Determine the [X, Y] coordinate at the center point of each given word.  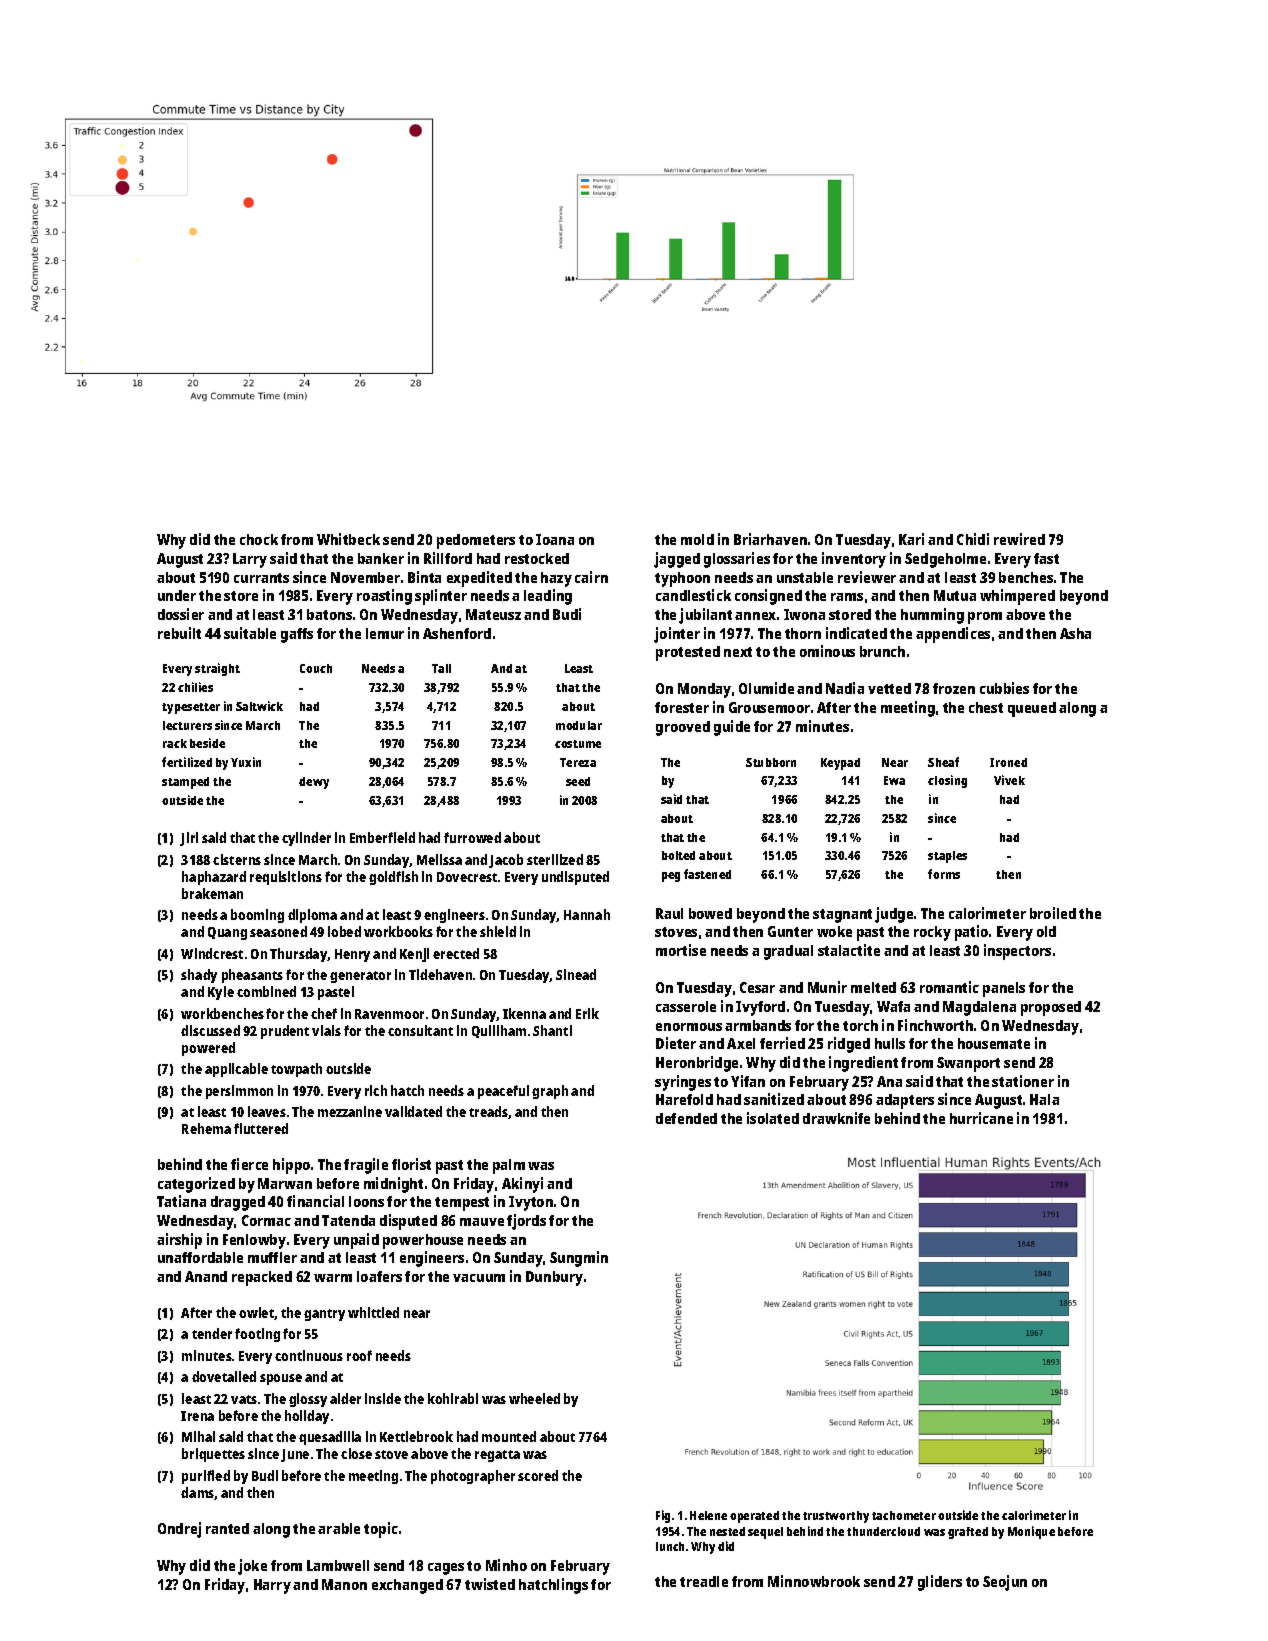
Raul [669, 913]
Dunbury [554, 1278]
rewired [1019, 539]
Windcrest [212, 953]
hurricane [981, 1118]
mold [697, 539]
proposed [1051, 1008]
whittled [373, 1312]
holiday [307, 1417]
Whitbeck [348, 539]
